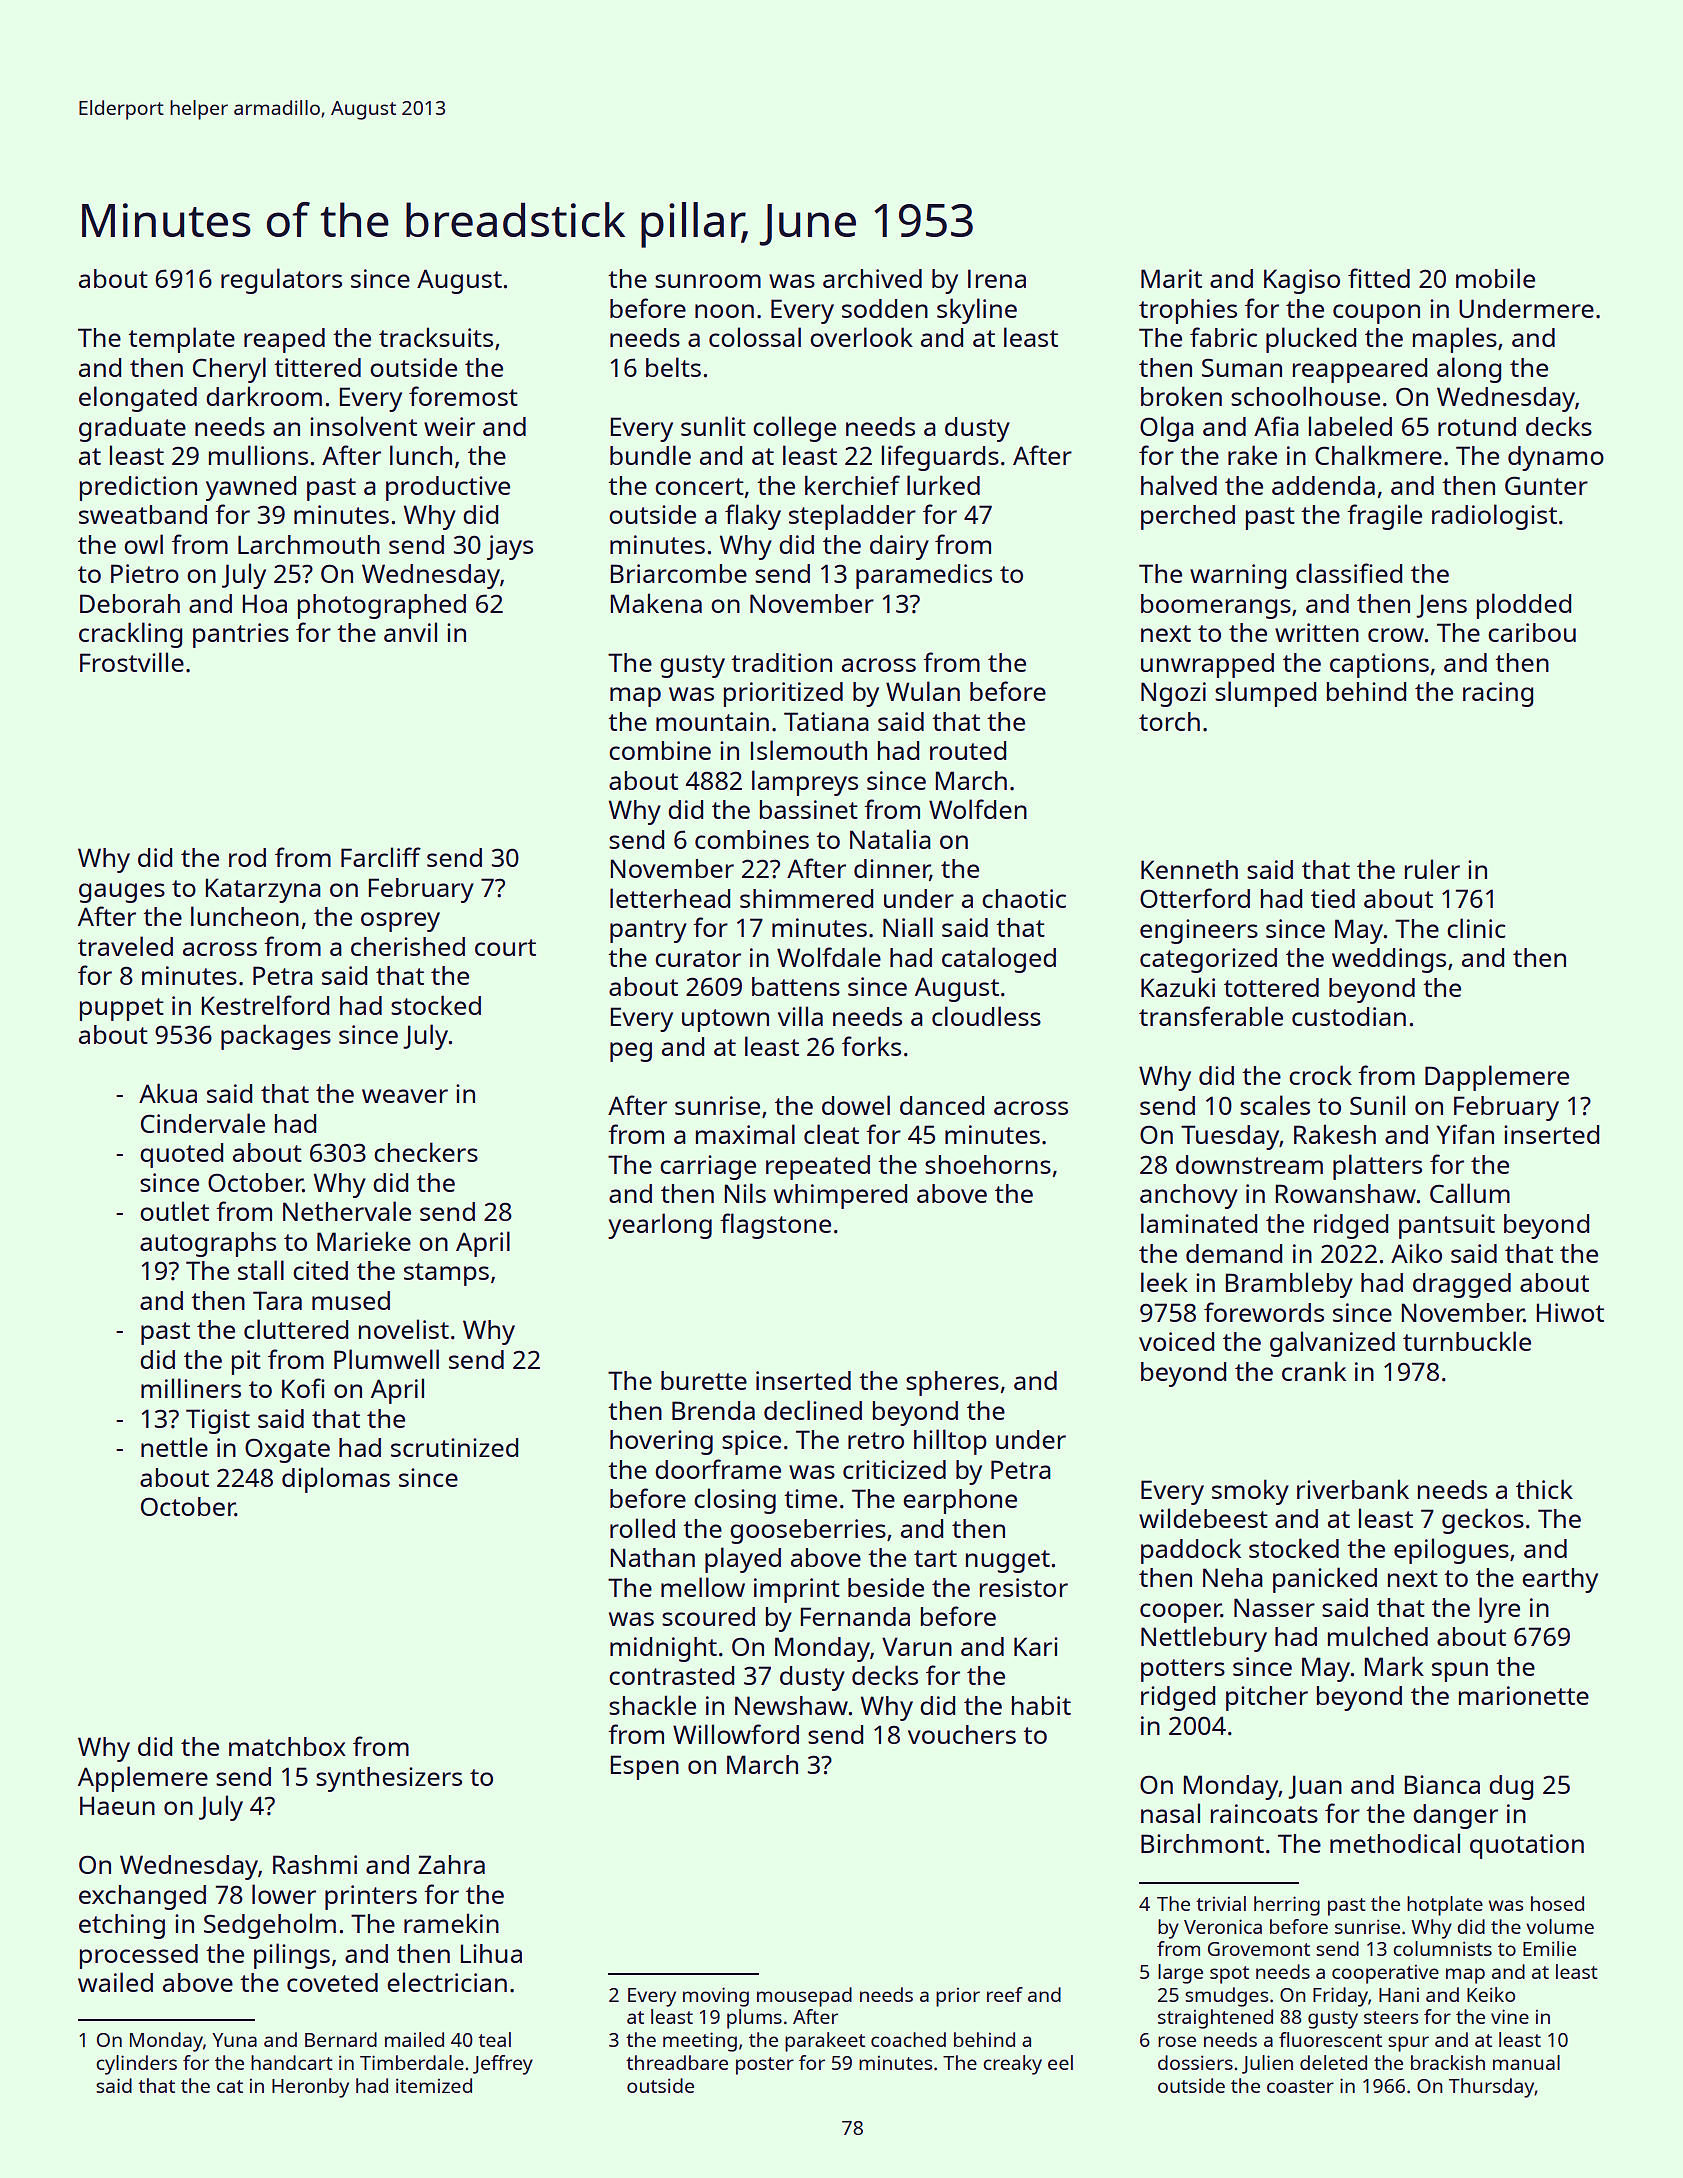 The width and height of the page is (1683, 2178). Describe the element at coordinates (1345, 1193) in the page. I see `Rowanshaw` at that location.
